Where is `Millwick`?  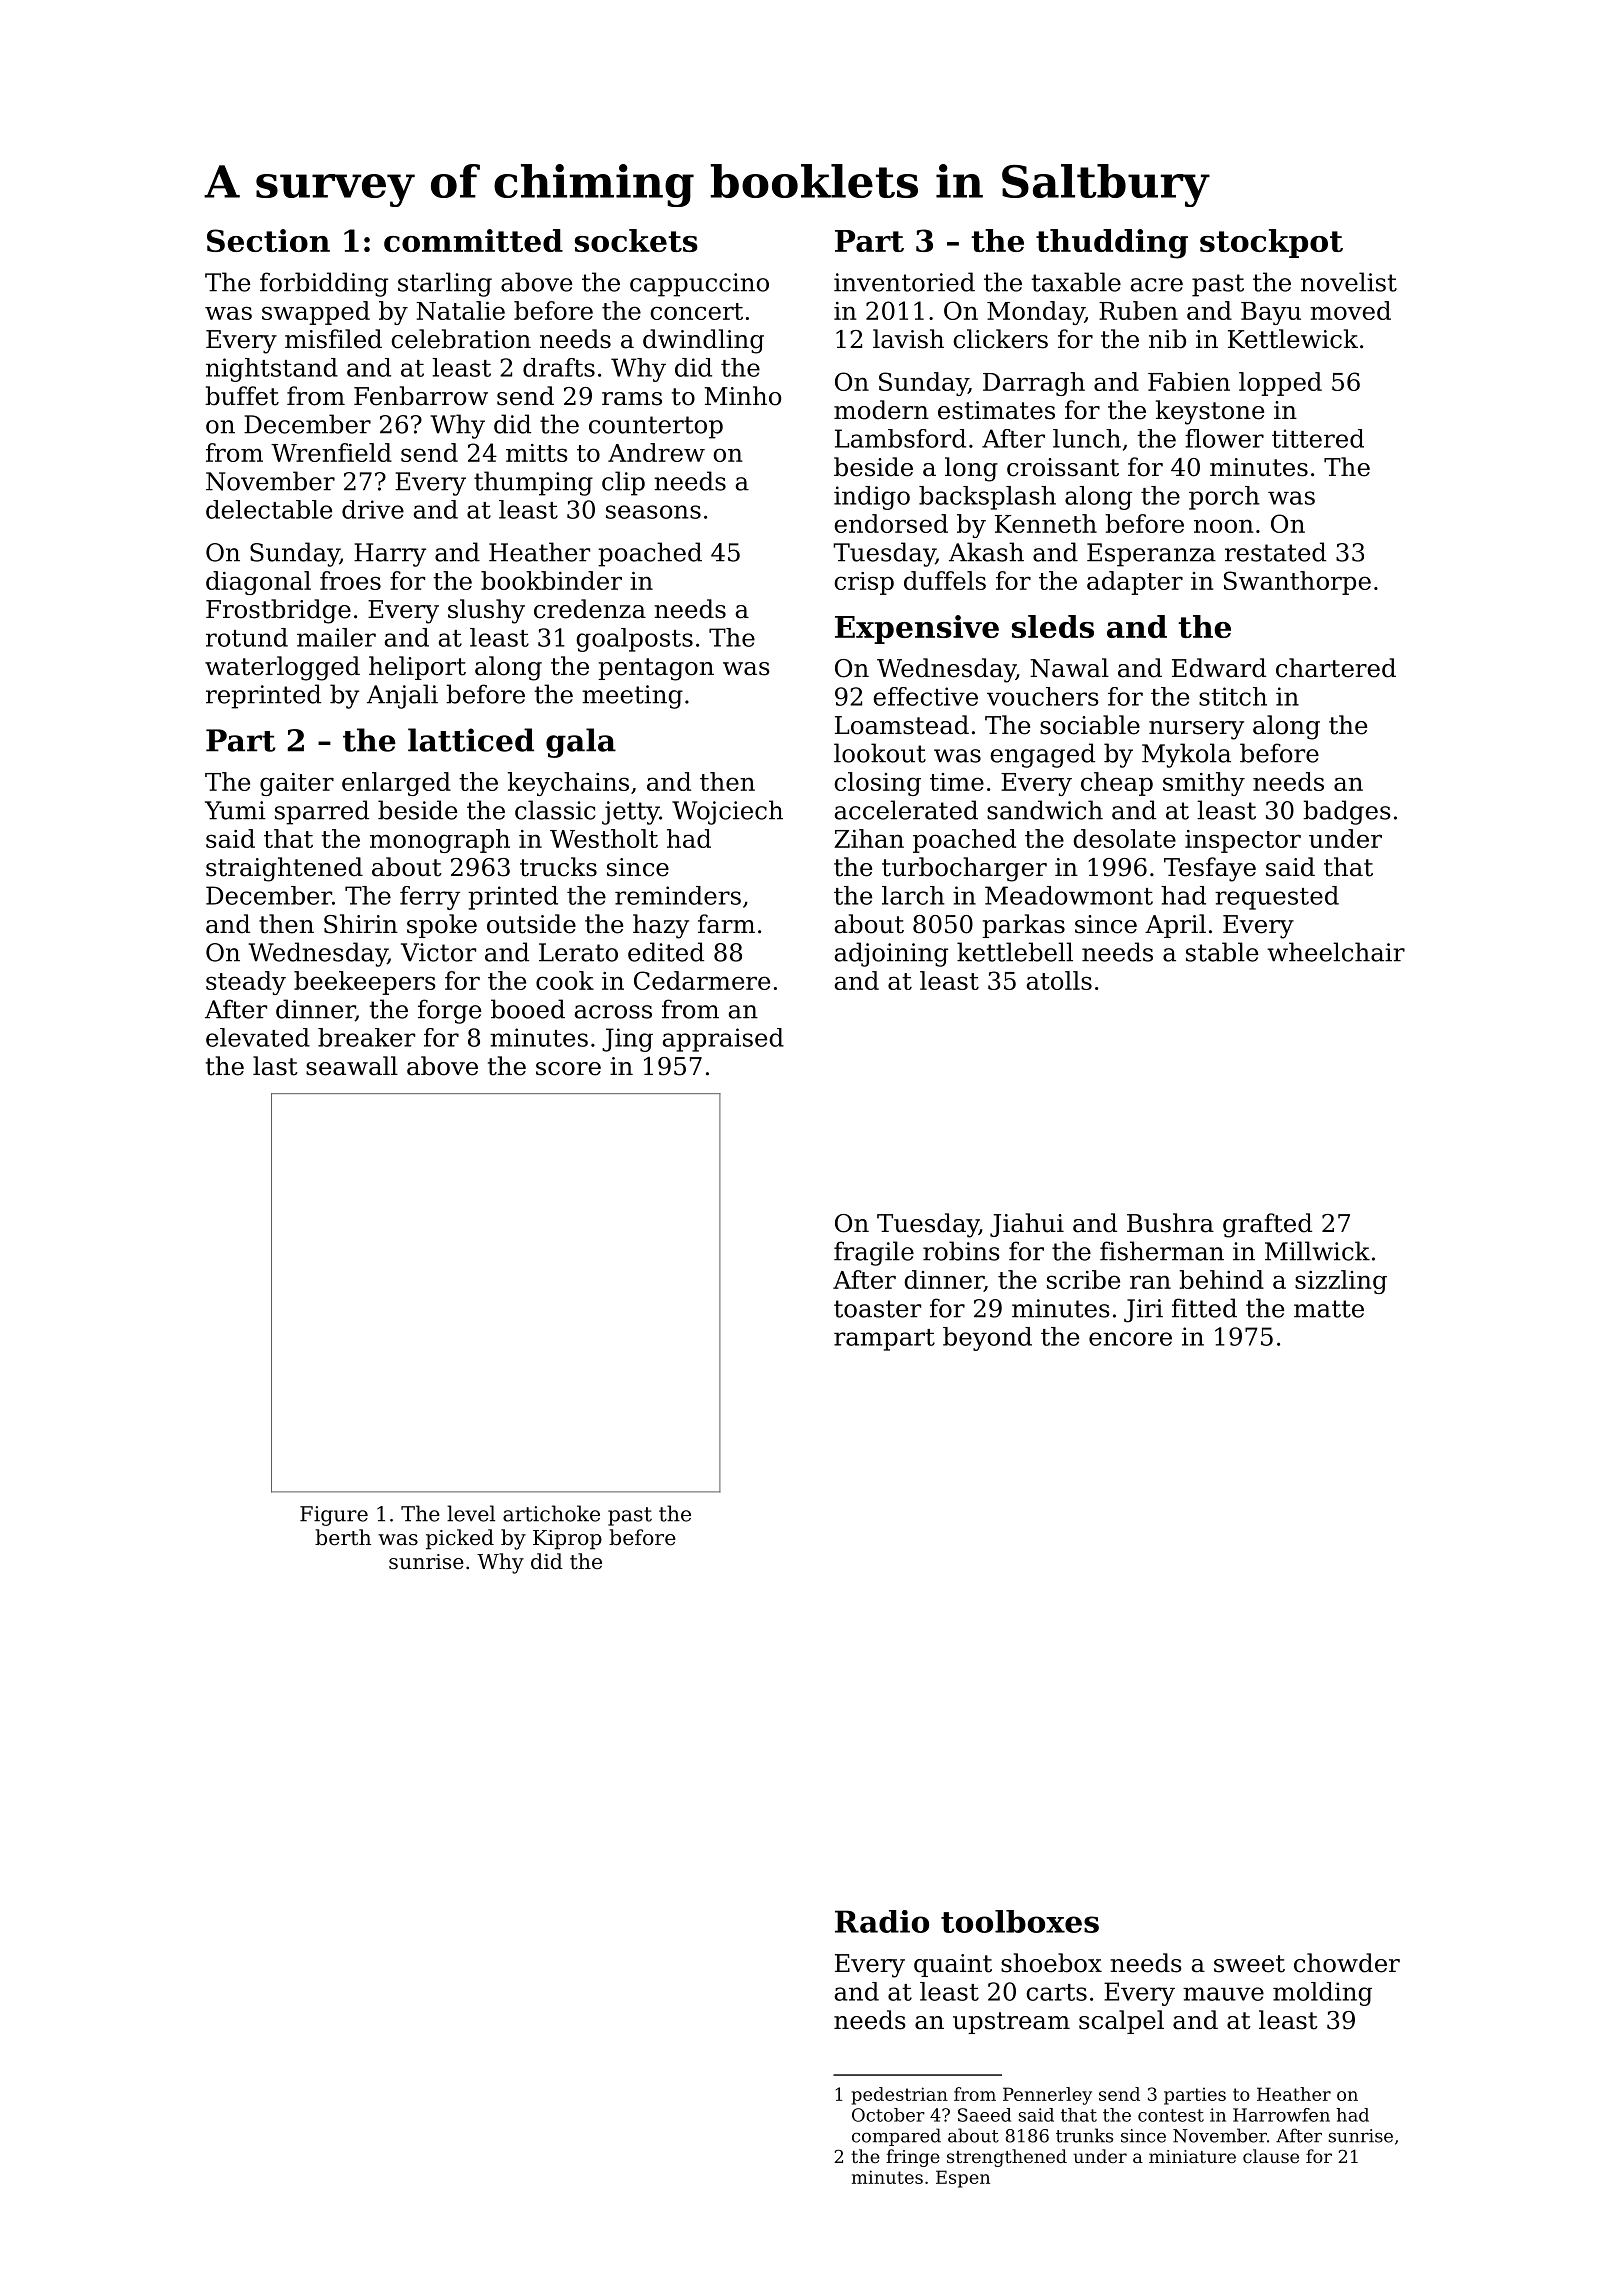 Millwick is located at coordinates (1317, 1251).
